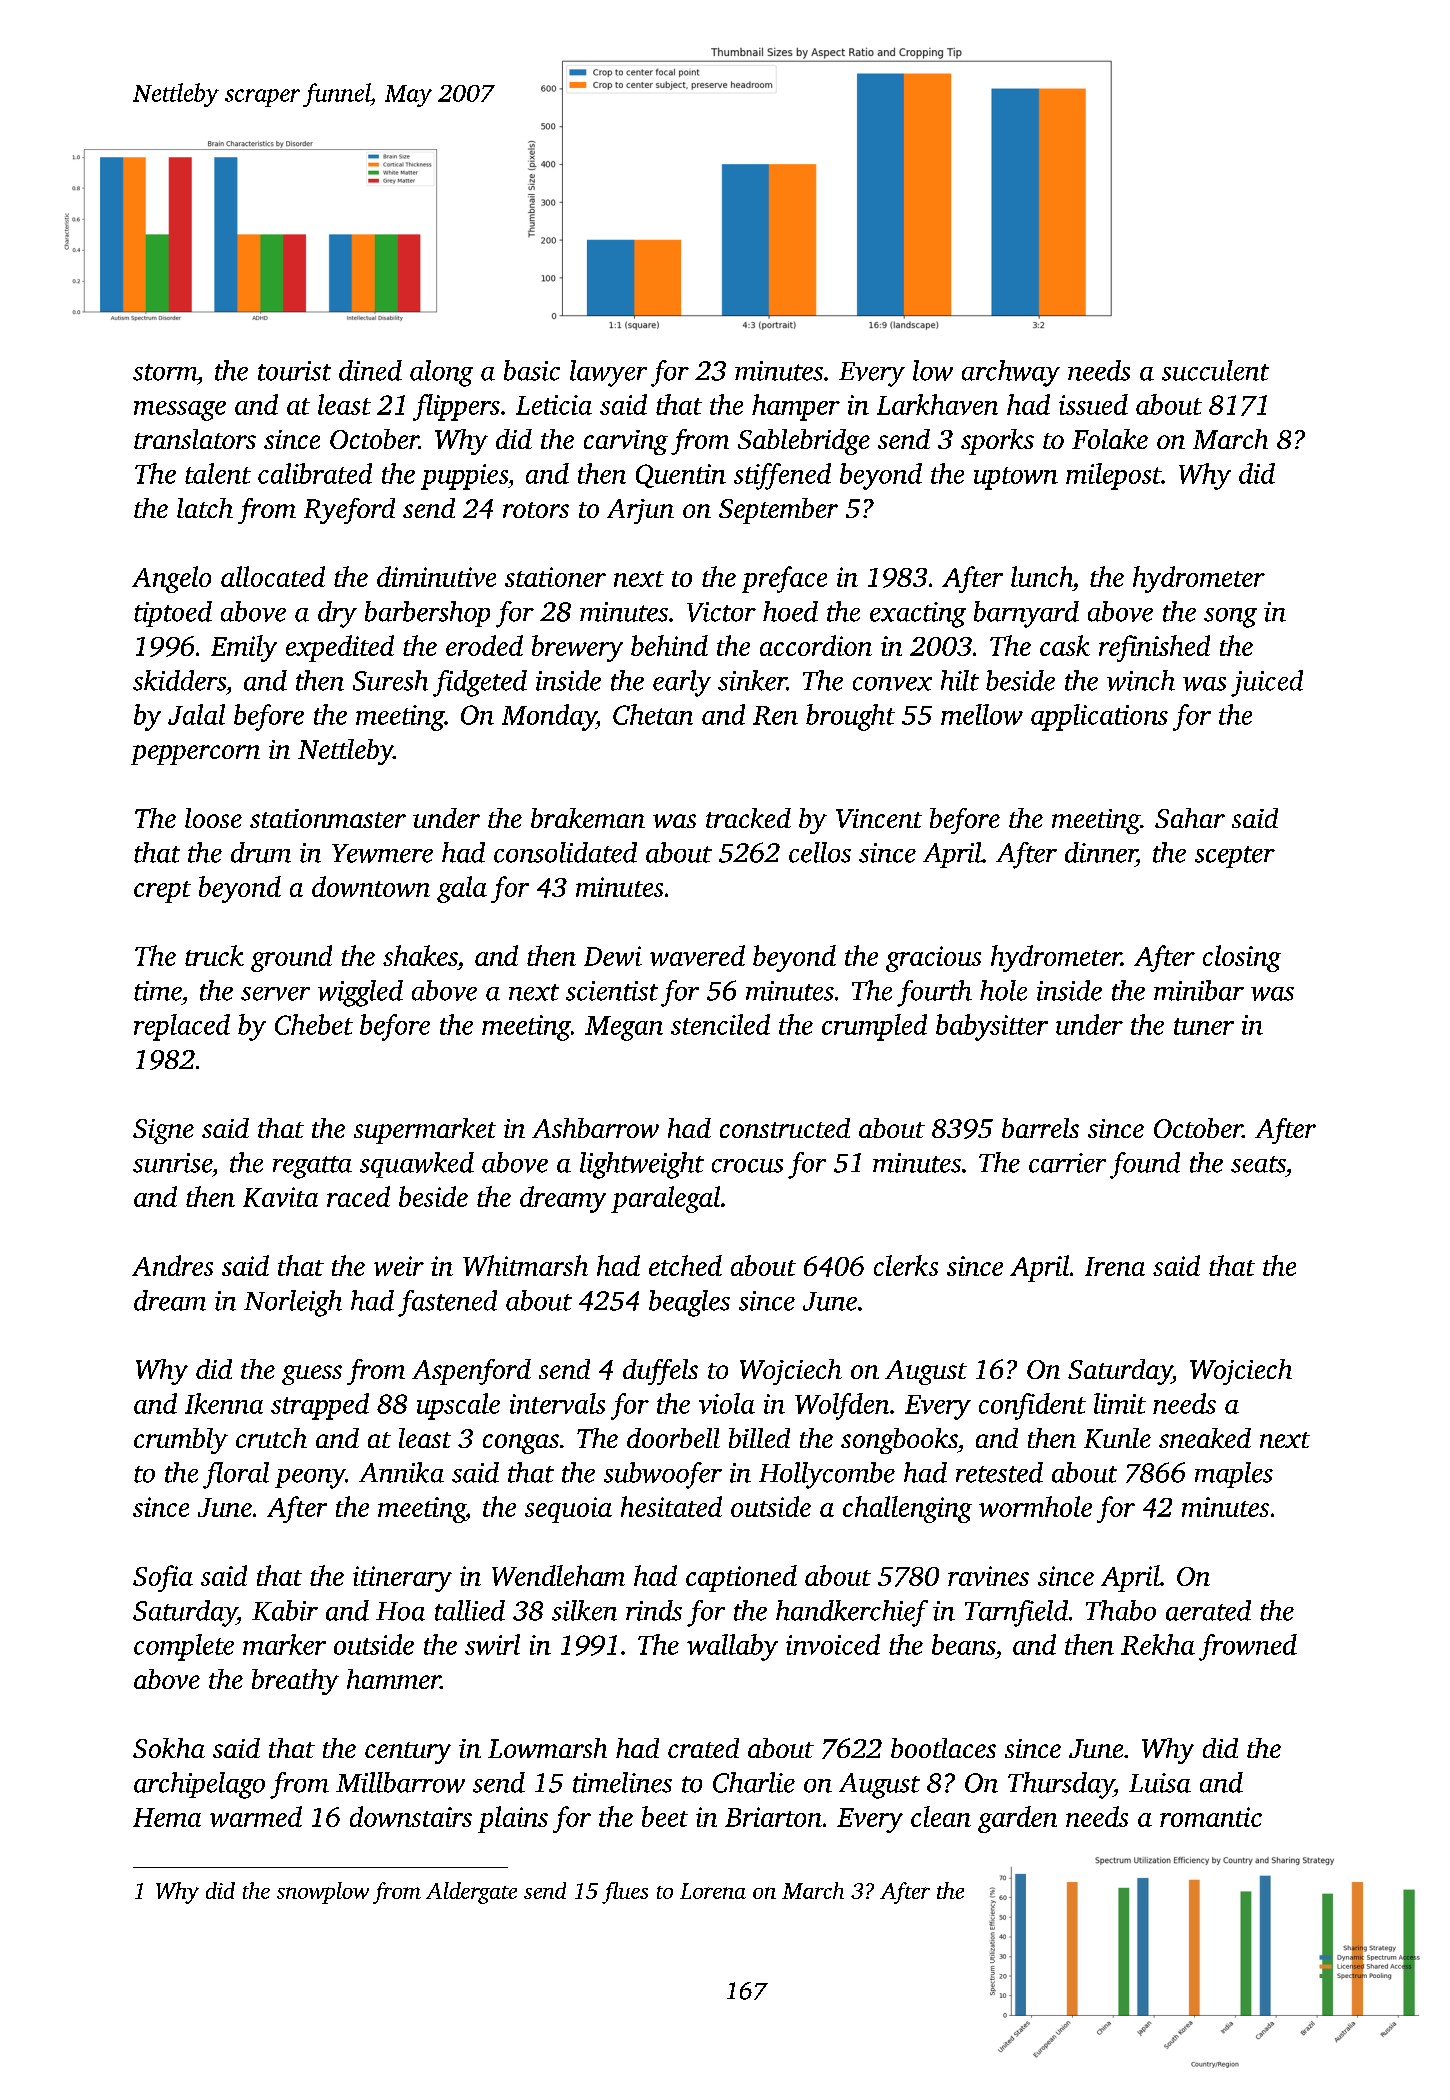 Image resolution: width=1450 pixels, height=2100 pixels. I want to click on lunch, so click(1042, 576).
